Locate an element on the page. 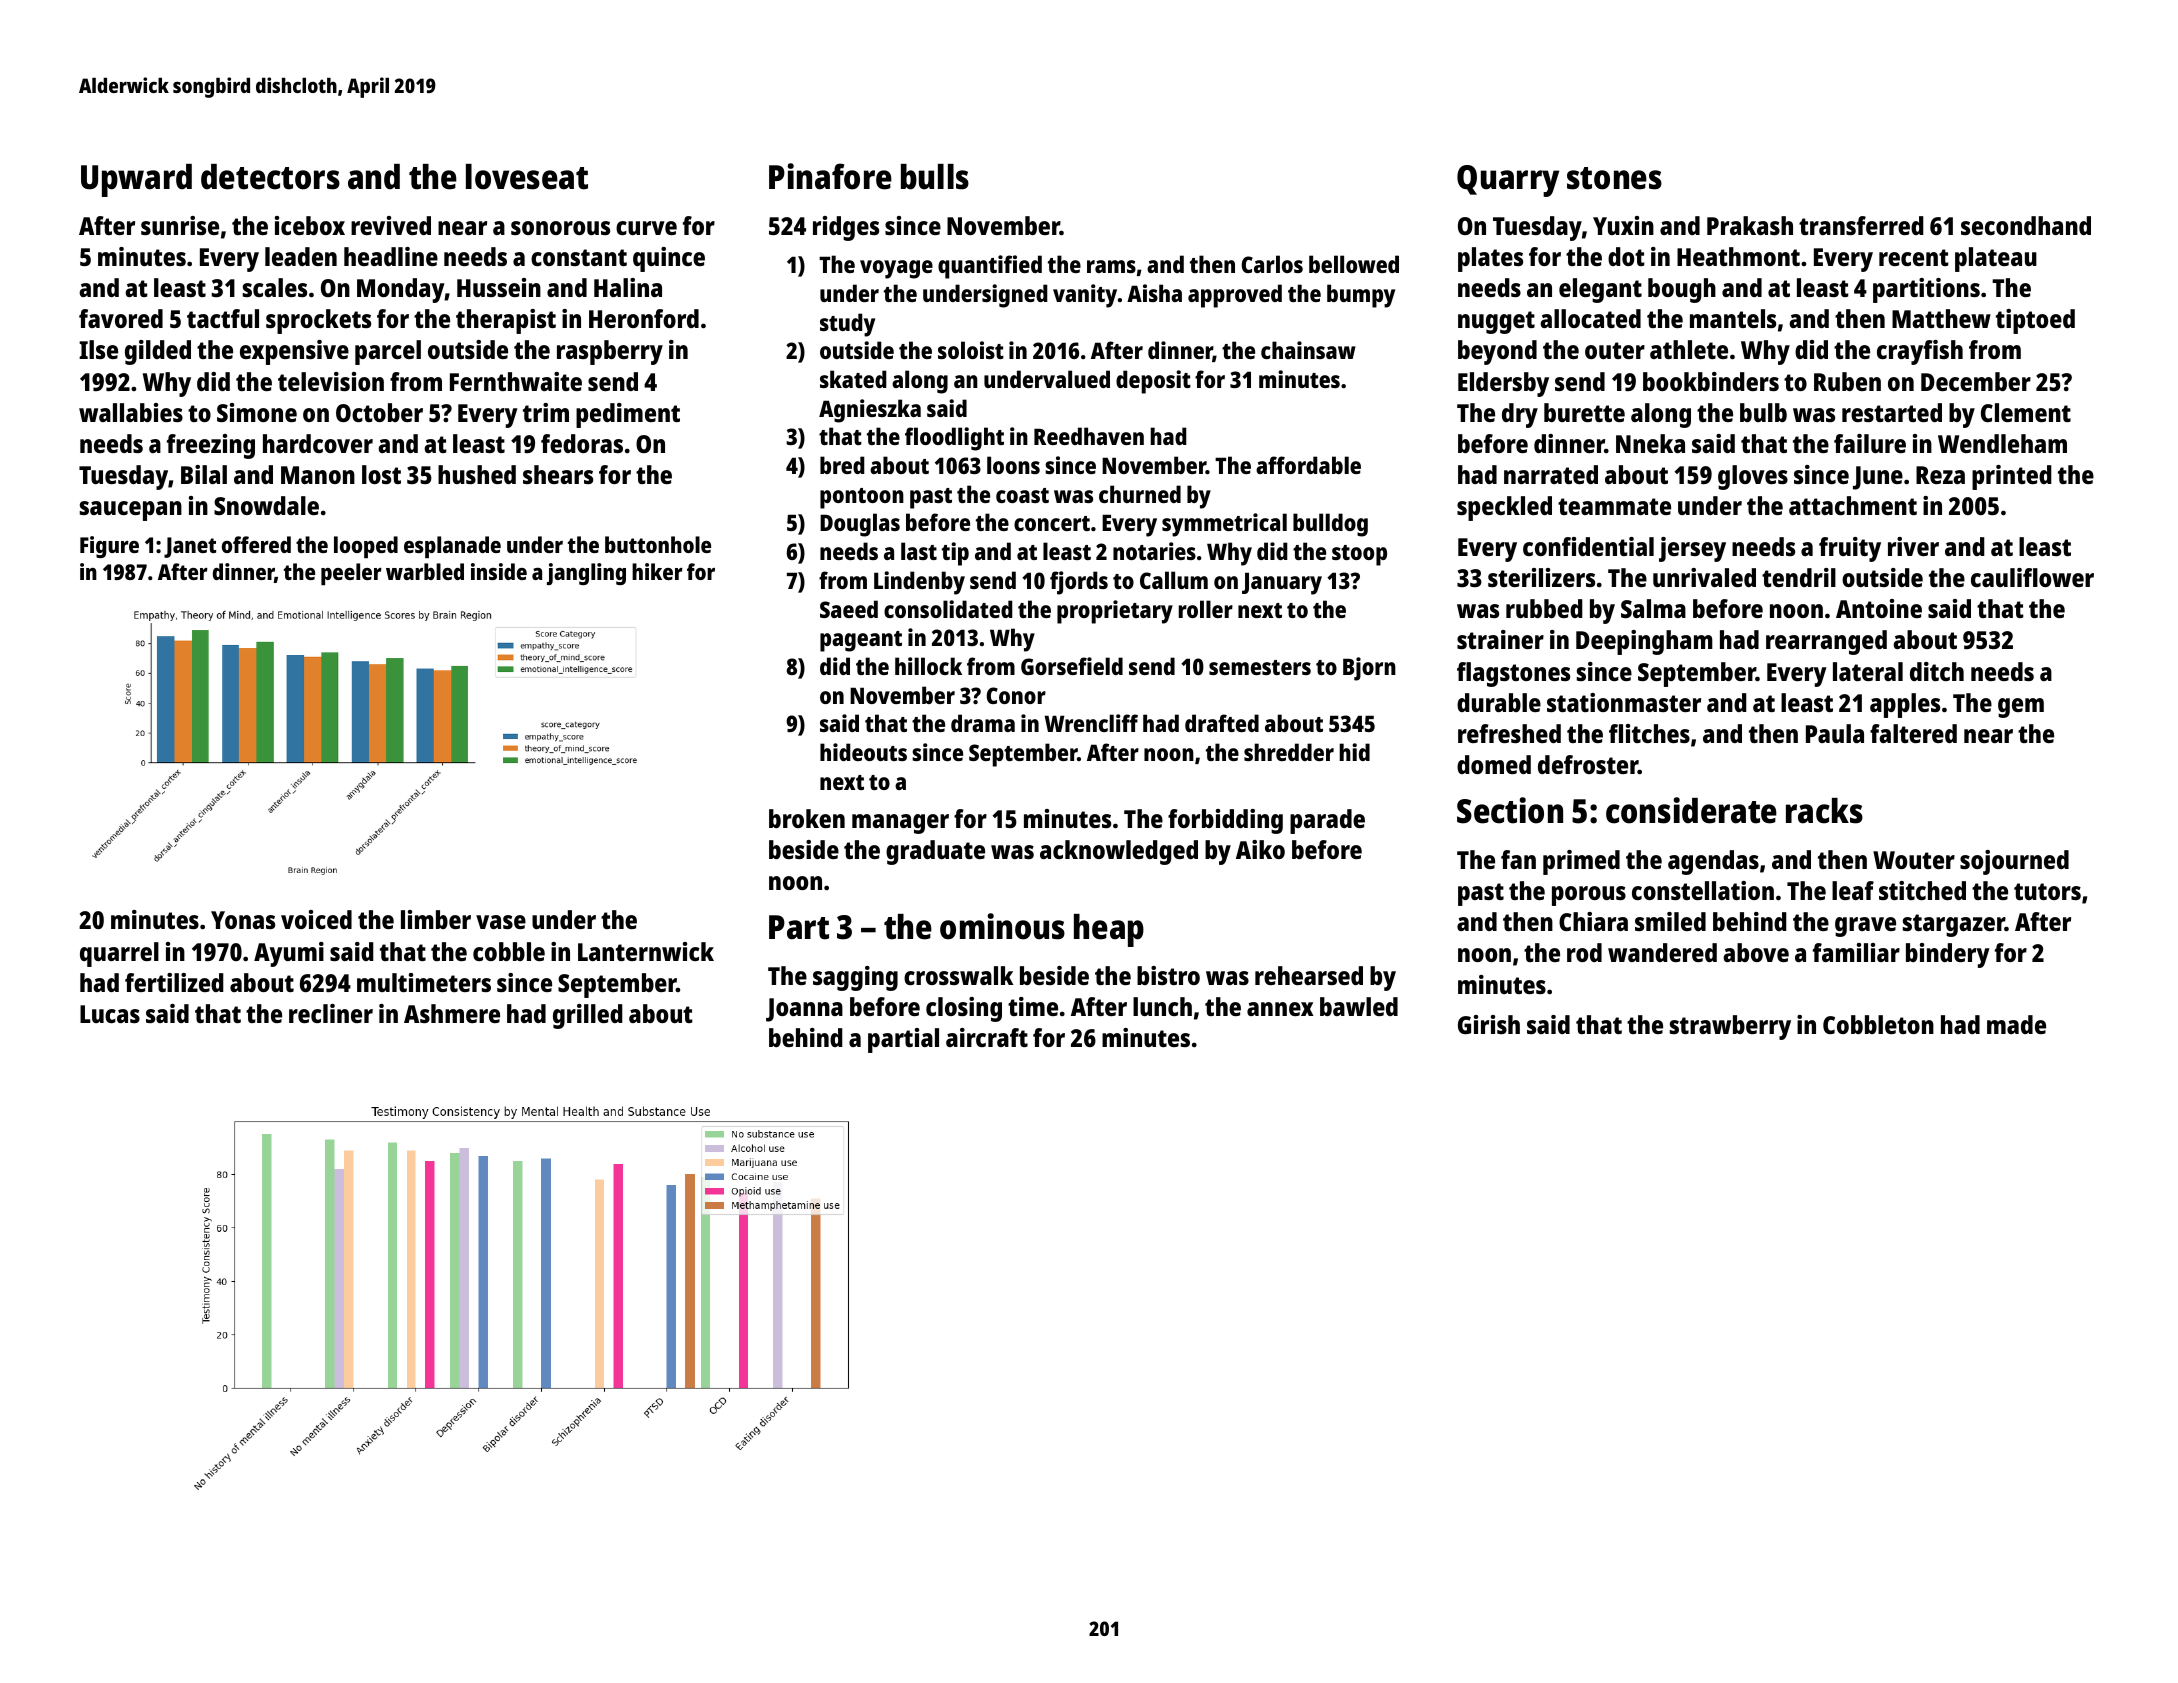 This image has height=1683, width=2178. heap is located at coordinates (1109, 930).
